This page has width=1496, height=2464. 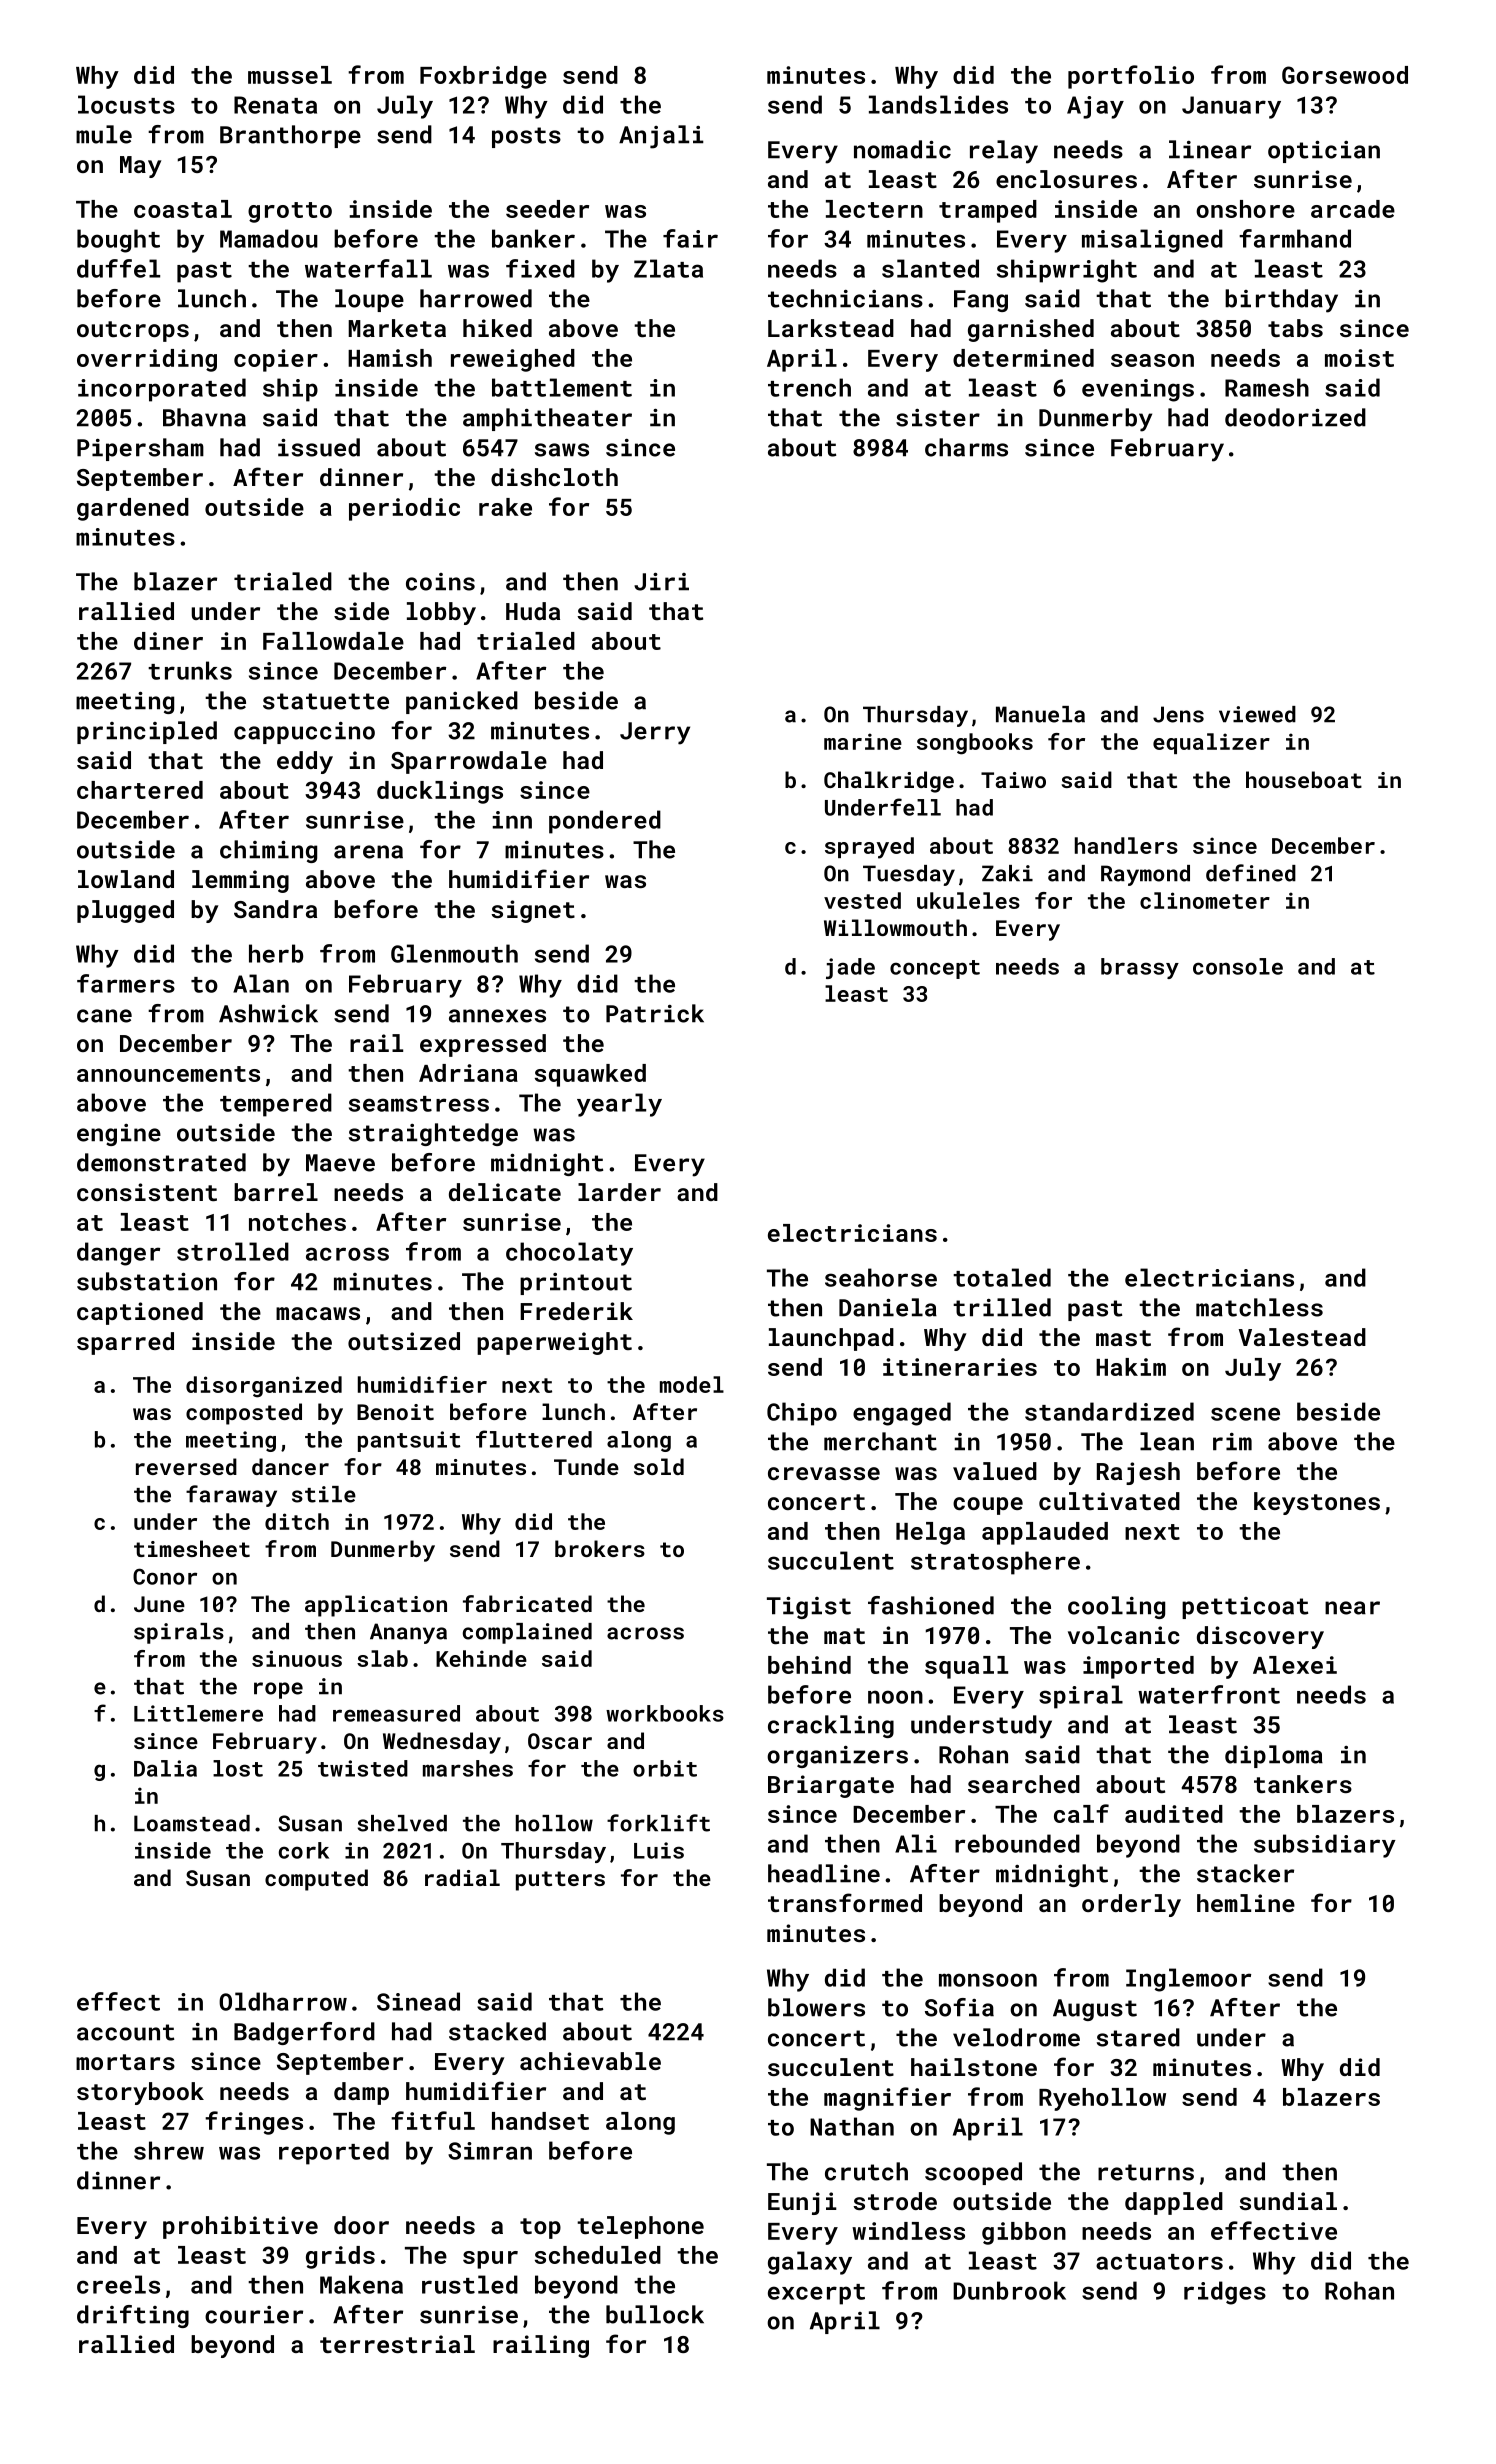 What do you see at coordinates (1225, 2293) in the page?
I see `ridges` at bounding box center [1225, 2293].
